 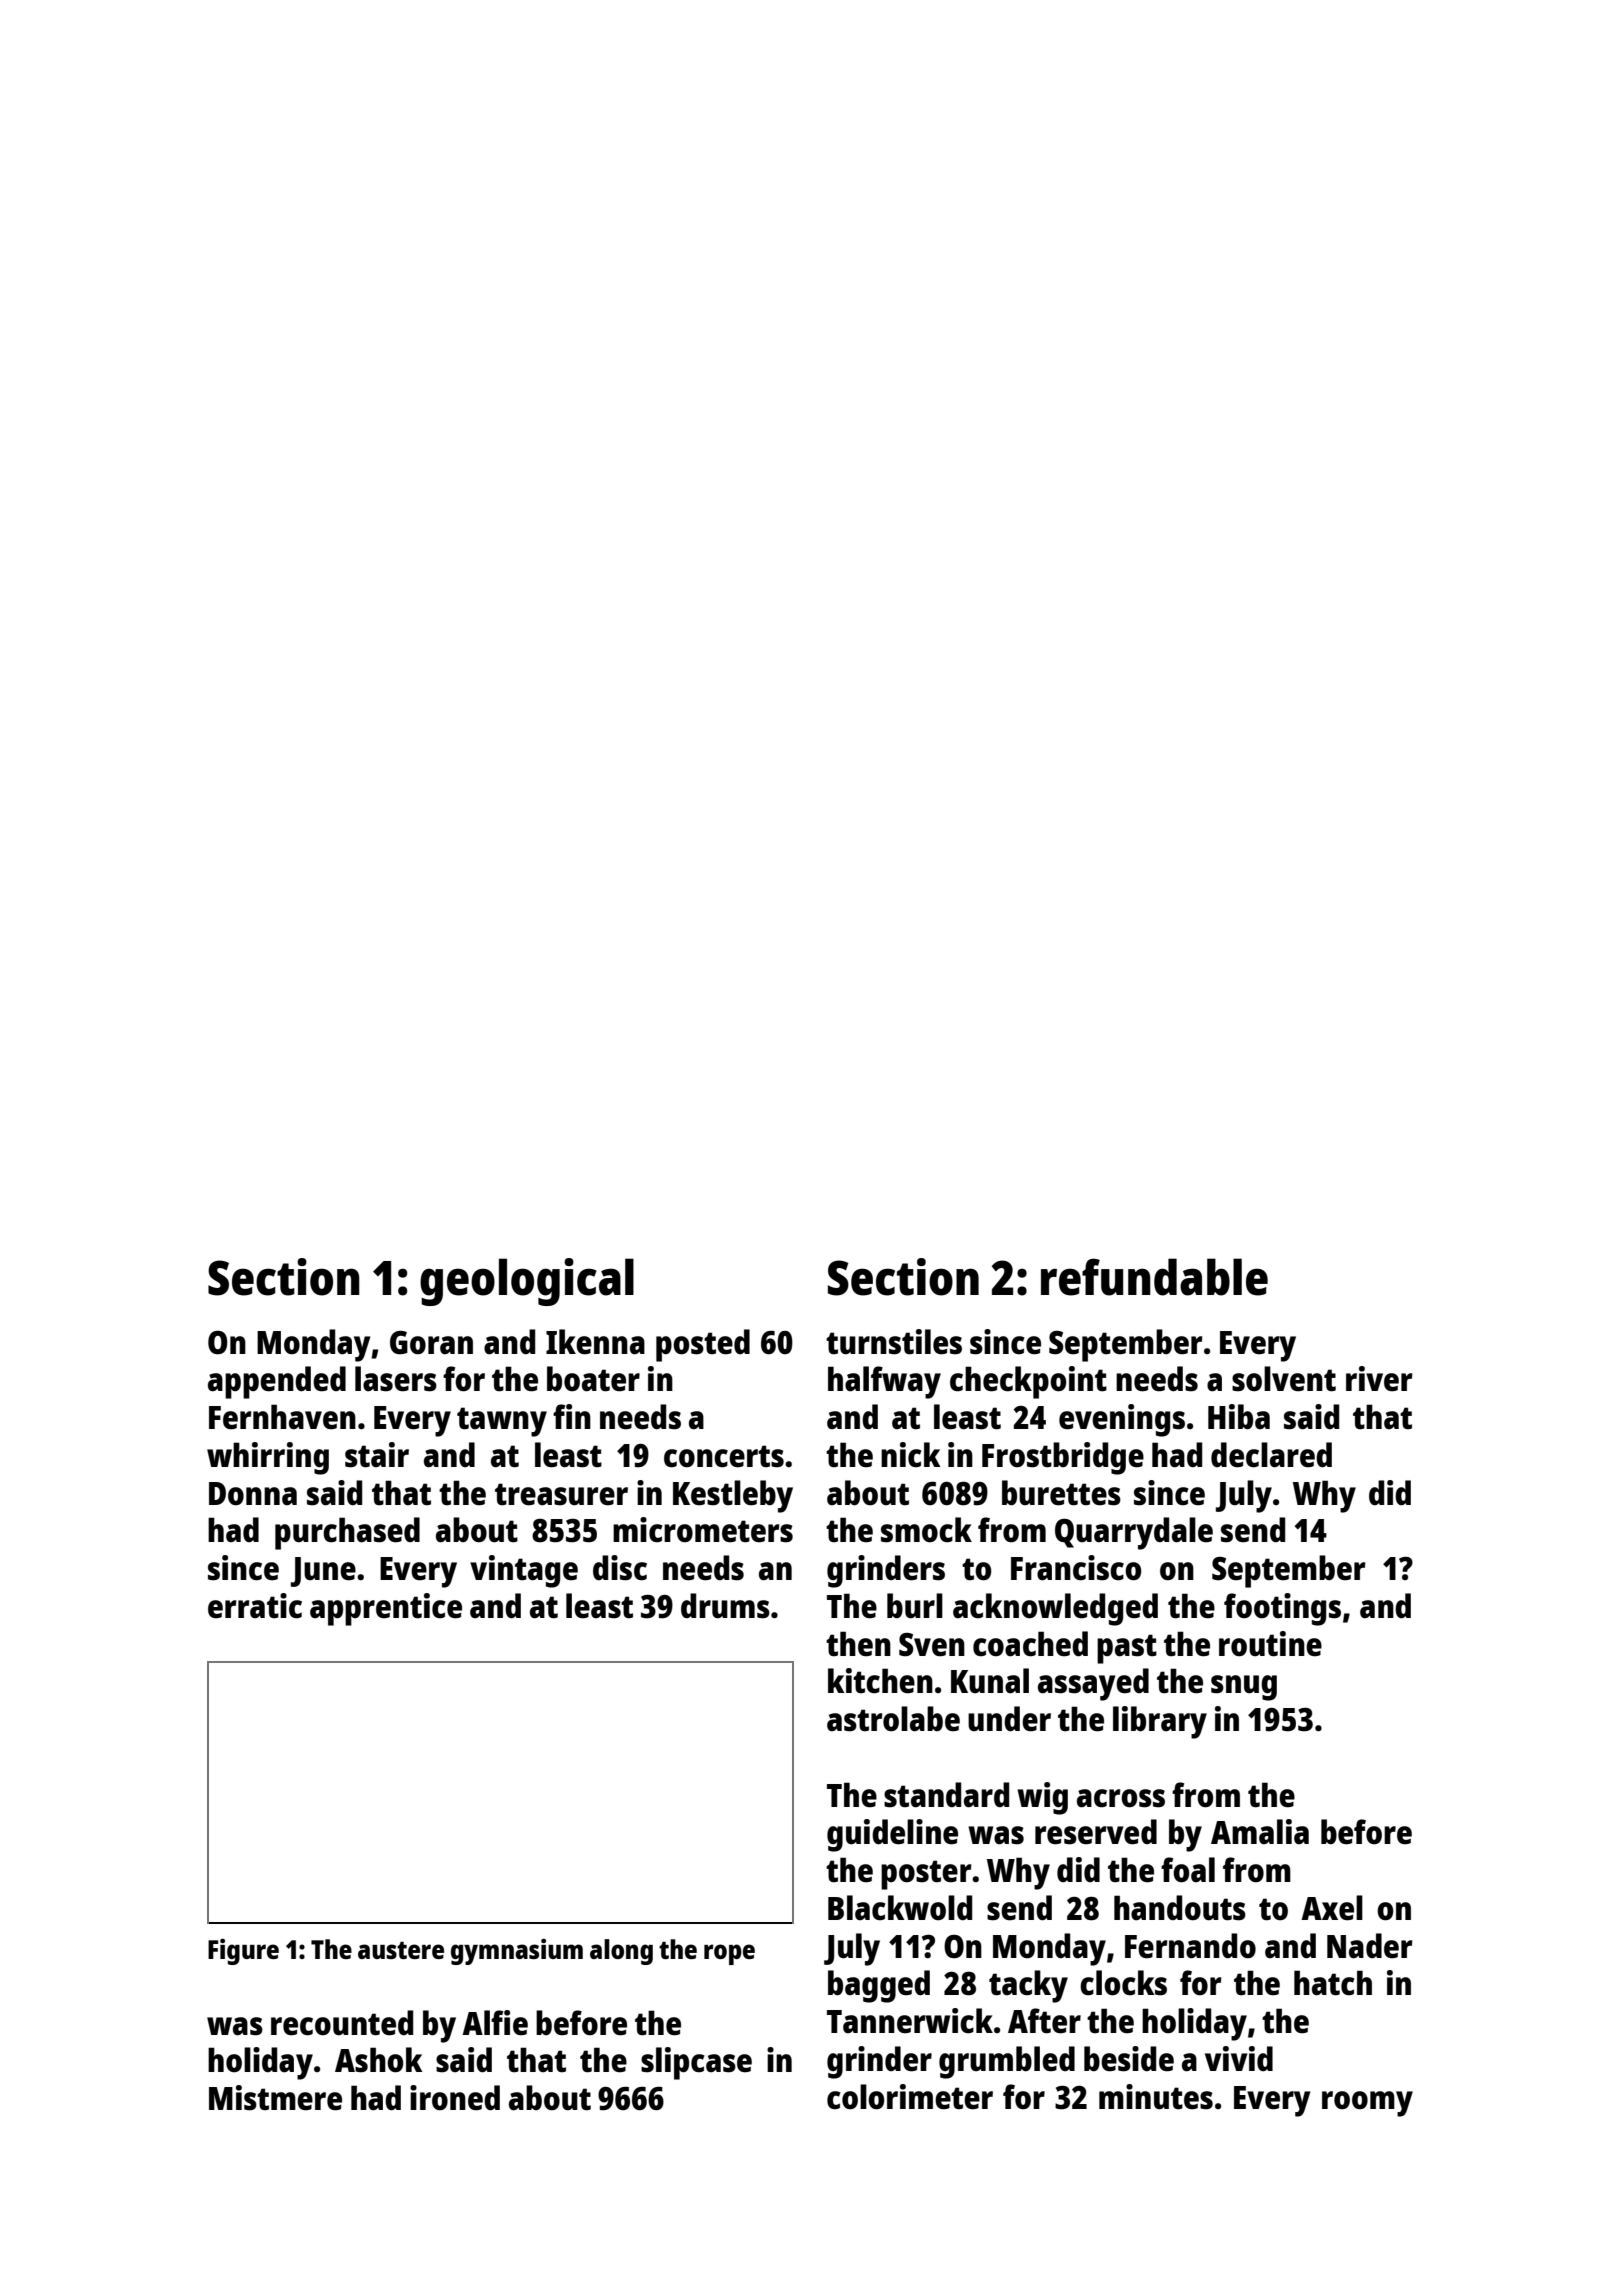 What do you see at coordinates (926, 1875) in the screenshot?
I see `poster` at bounding box center [926, 1875].
